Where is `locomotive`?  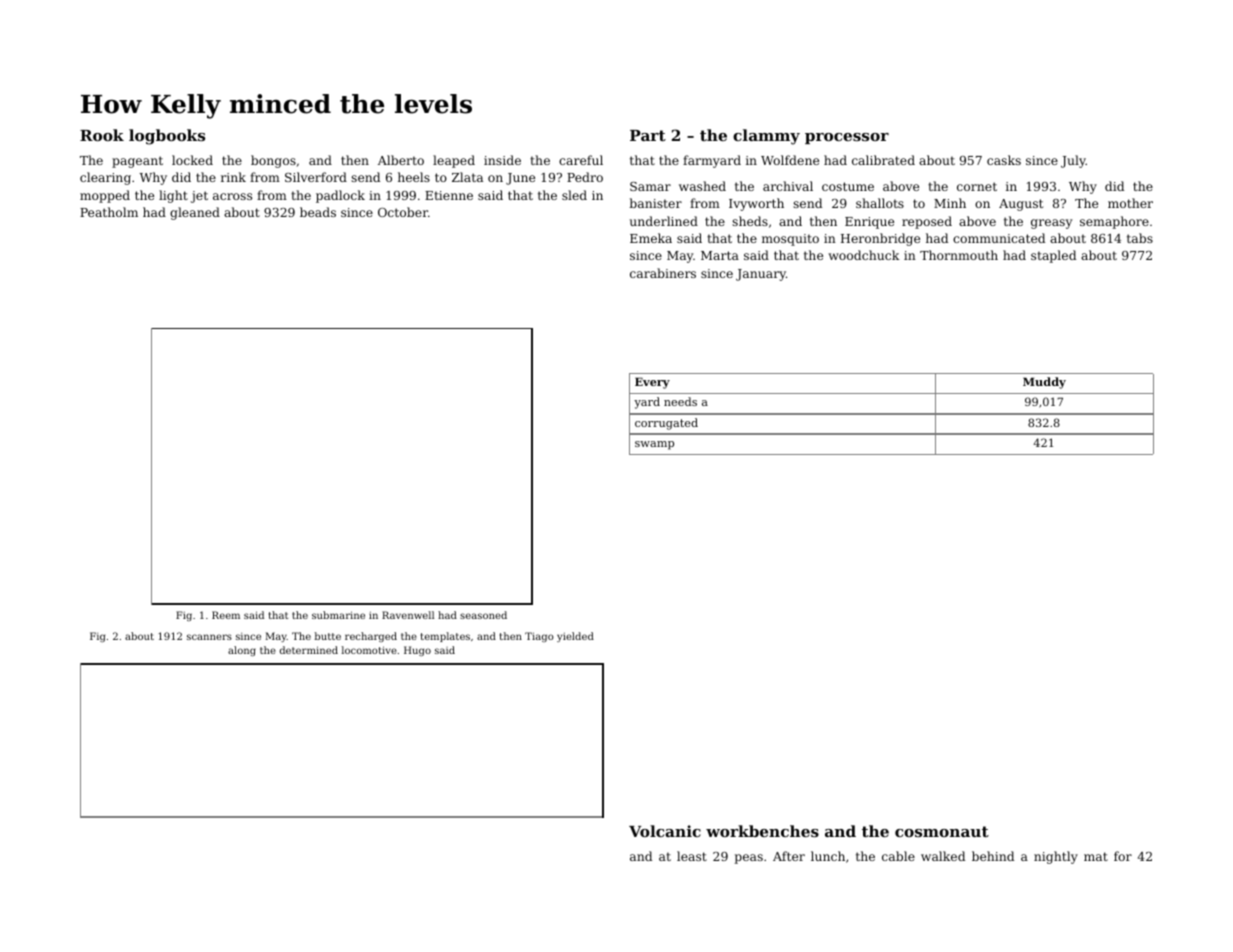
locomotive is located at coordinates (369, 650).
